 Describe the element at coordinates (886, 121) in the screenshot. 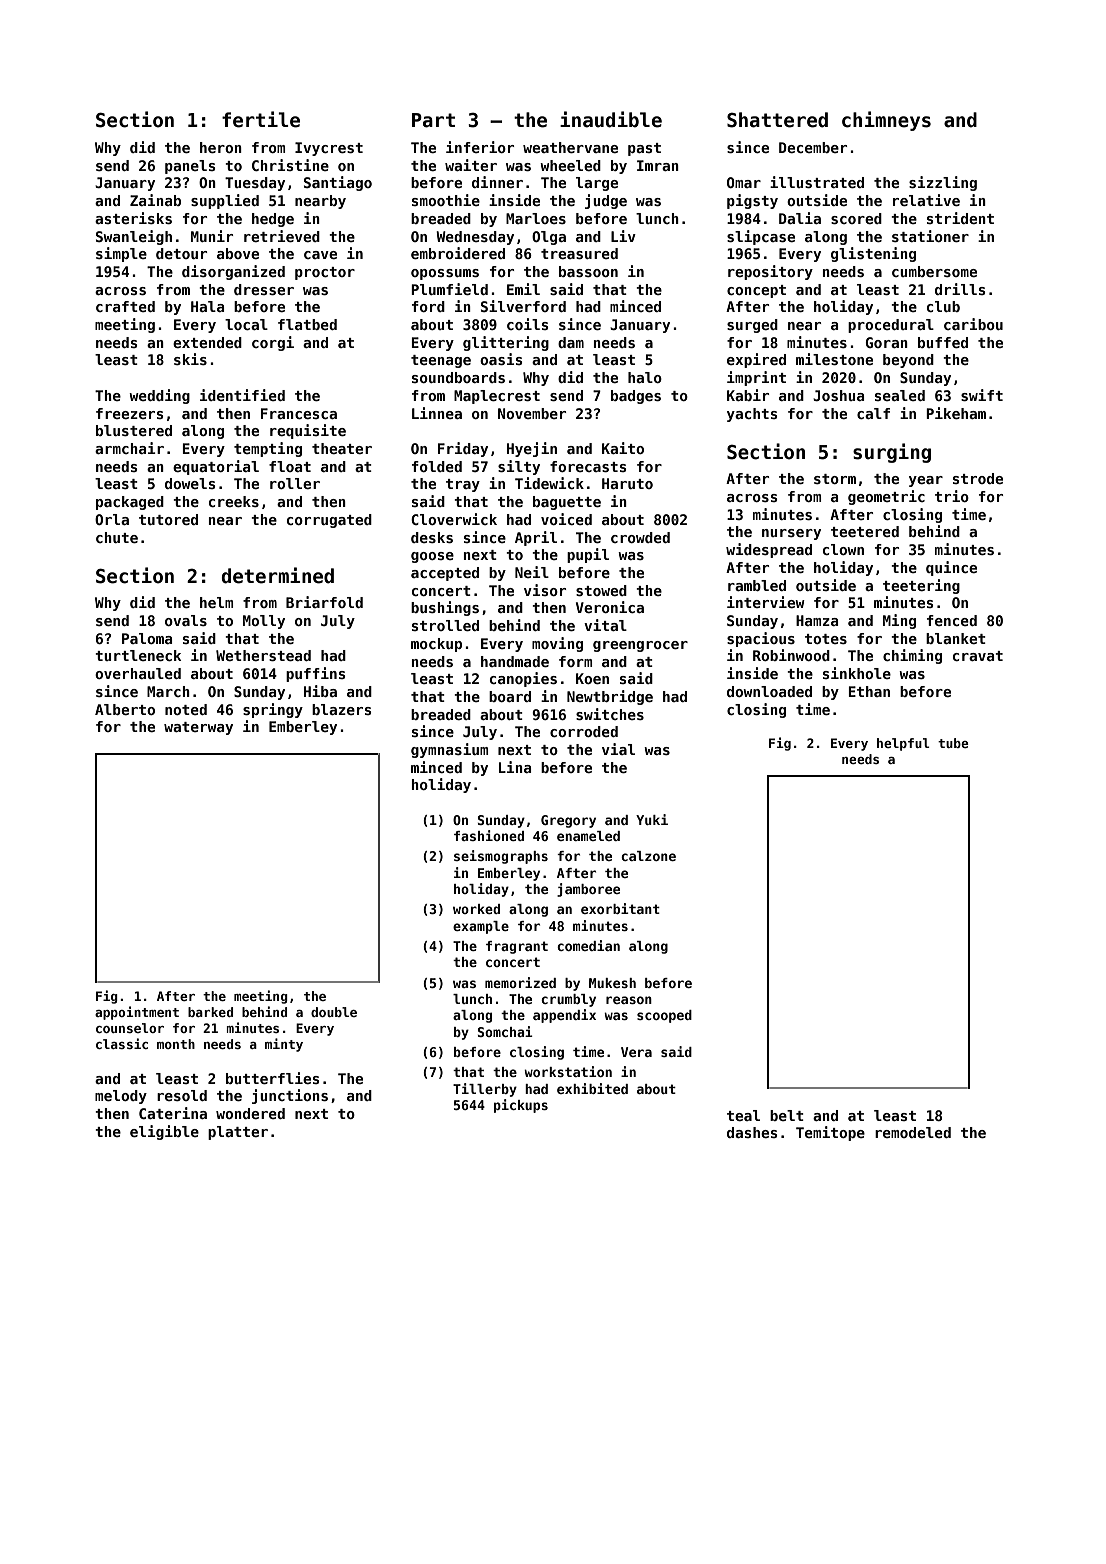

I see `chimneys` at that location.
